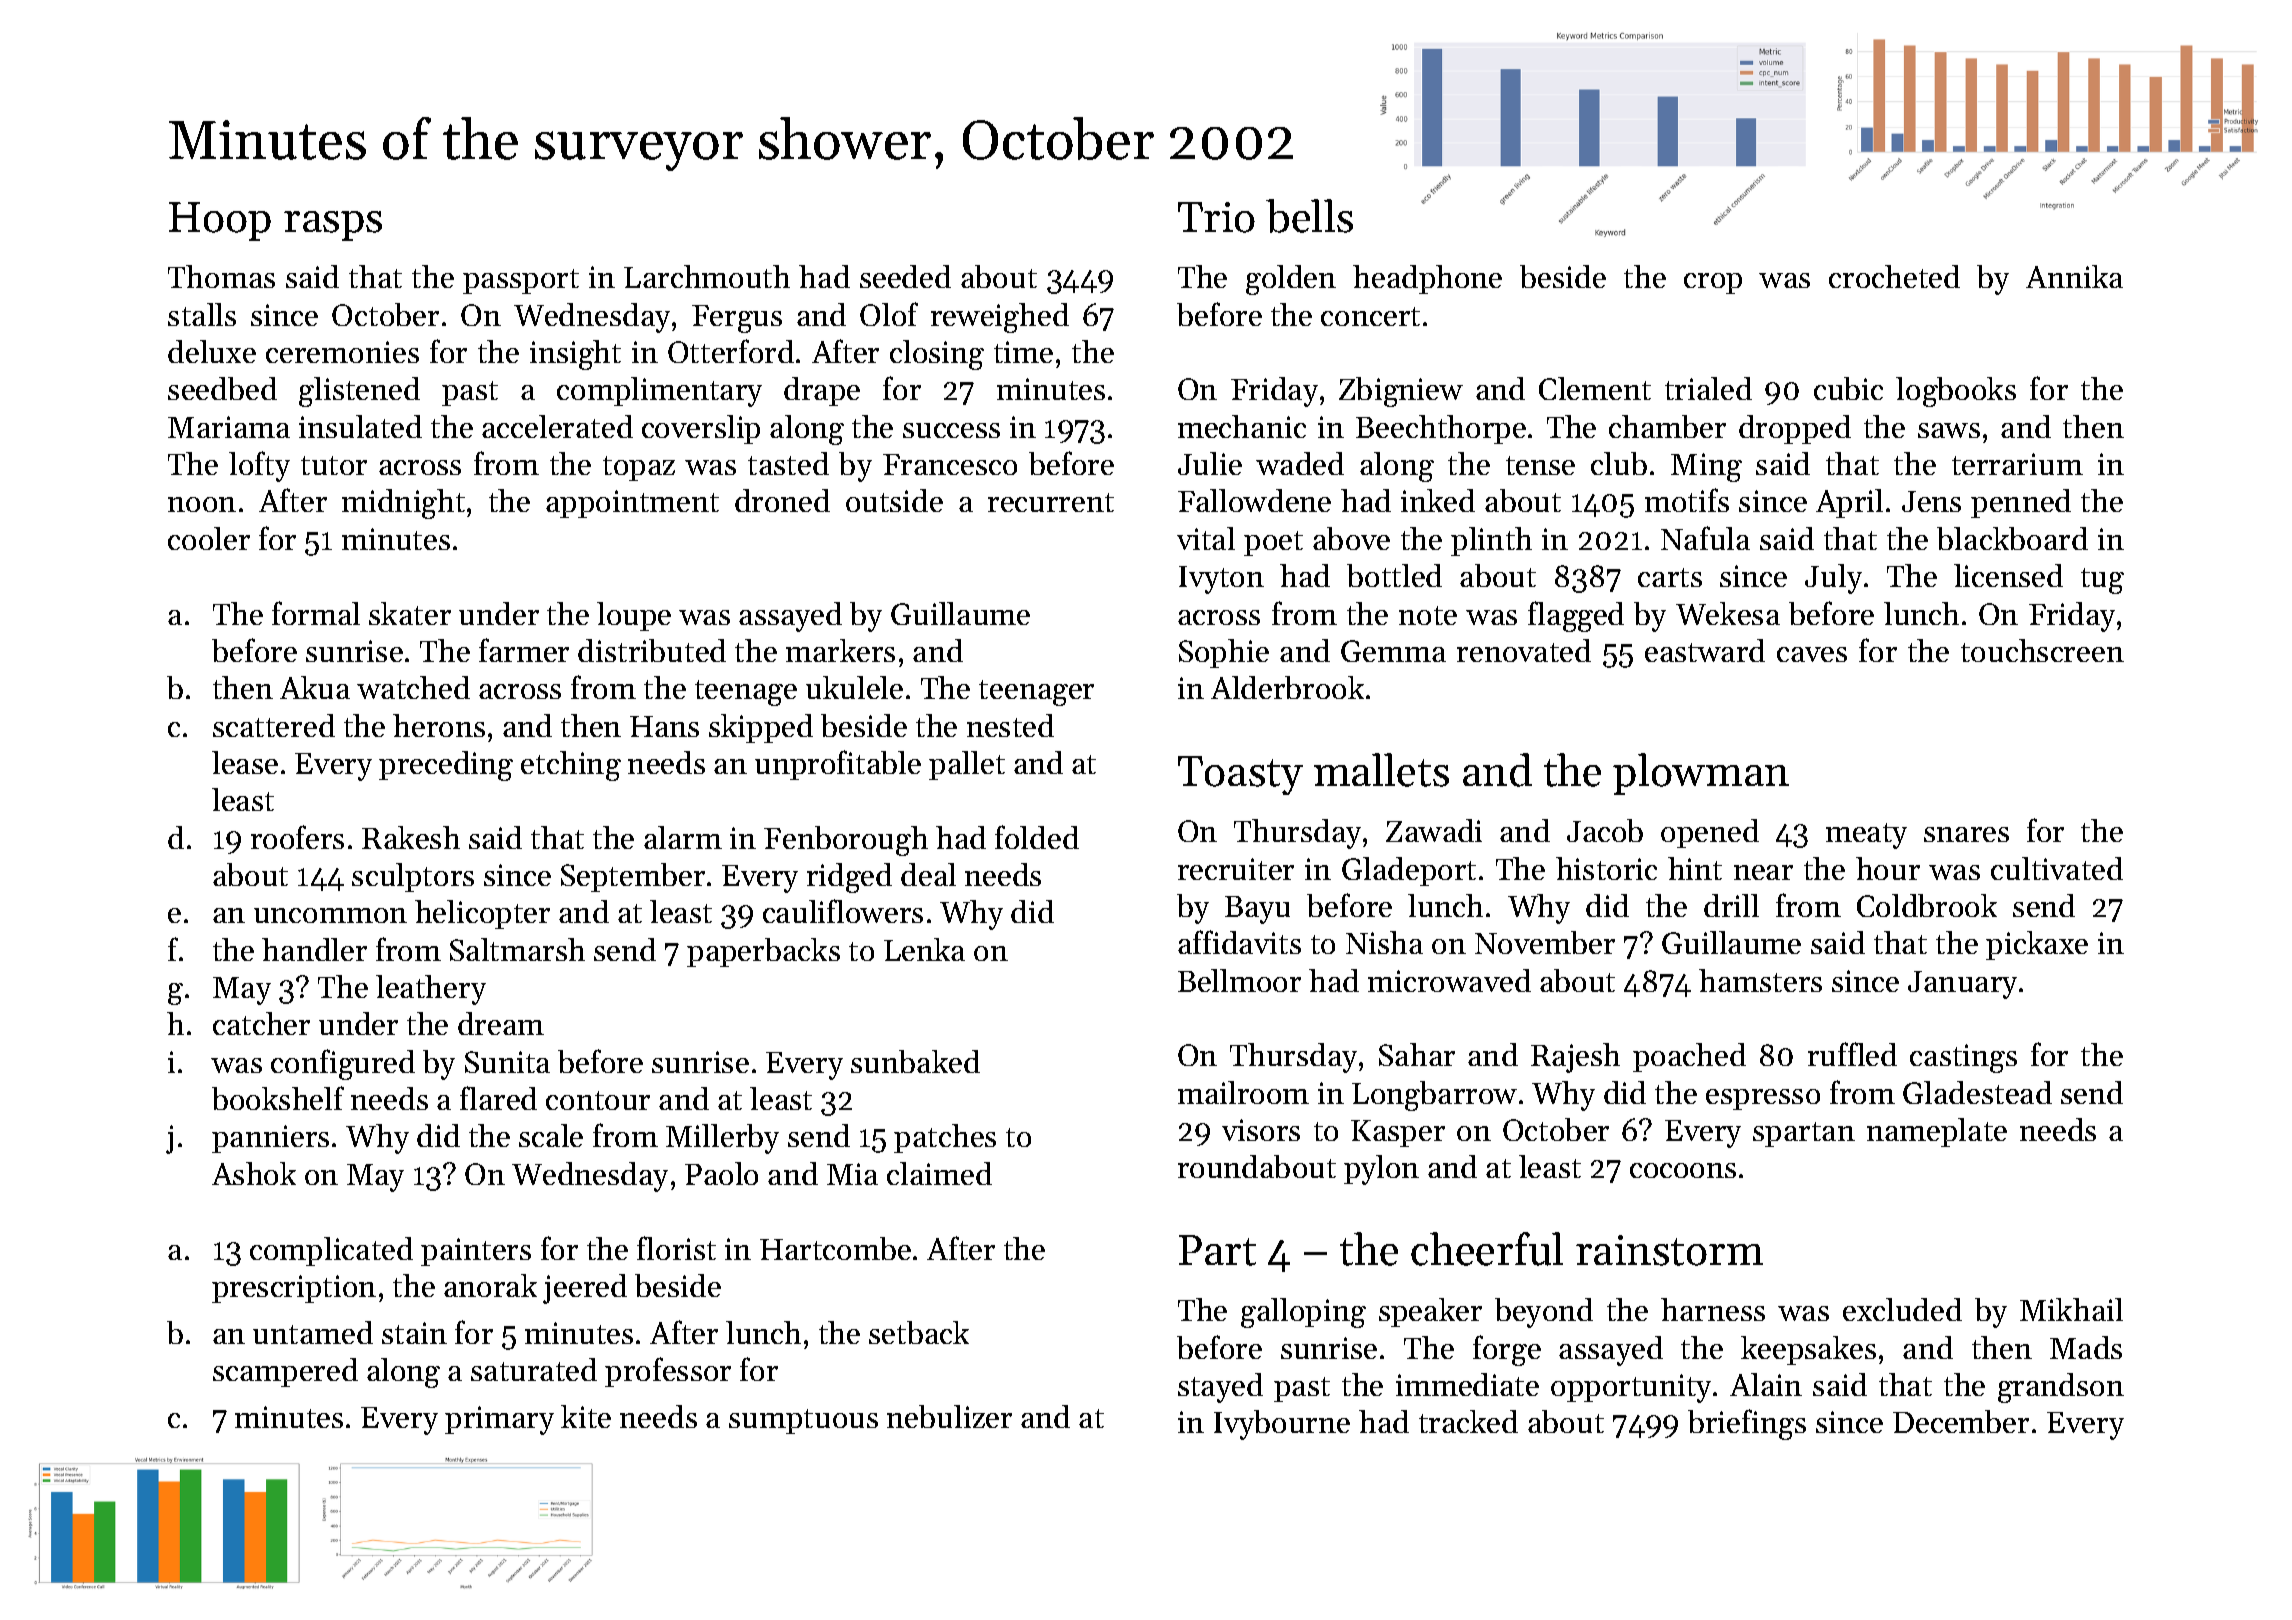 Image resolution: width=2292 pixels, height=1620 pixels. I want to click on skater, so click(410, 613).
